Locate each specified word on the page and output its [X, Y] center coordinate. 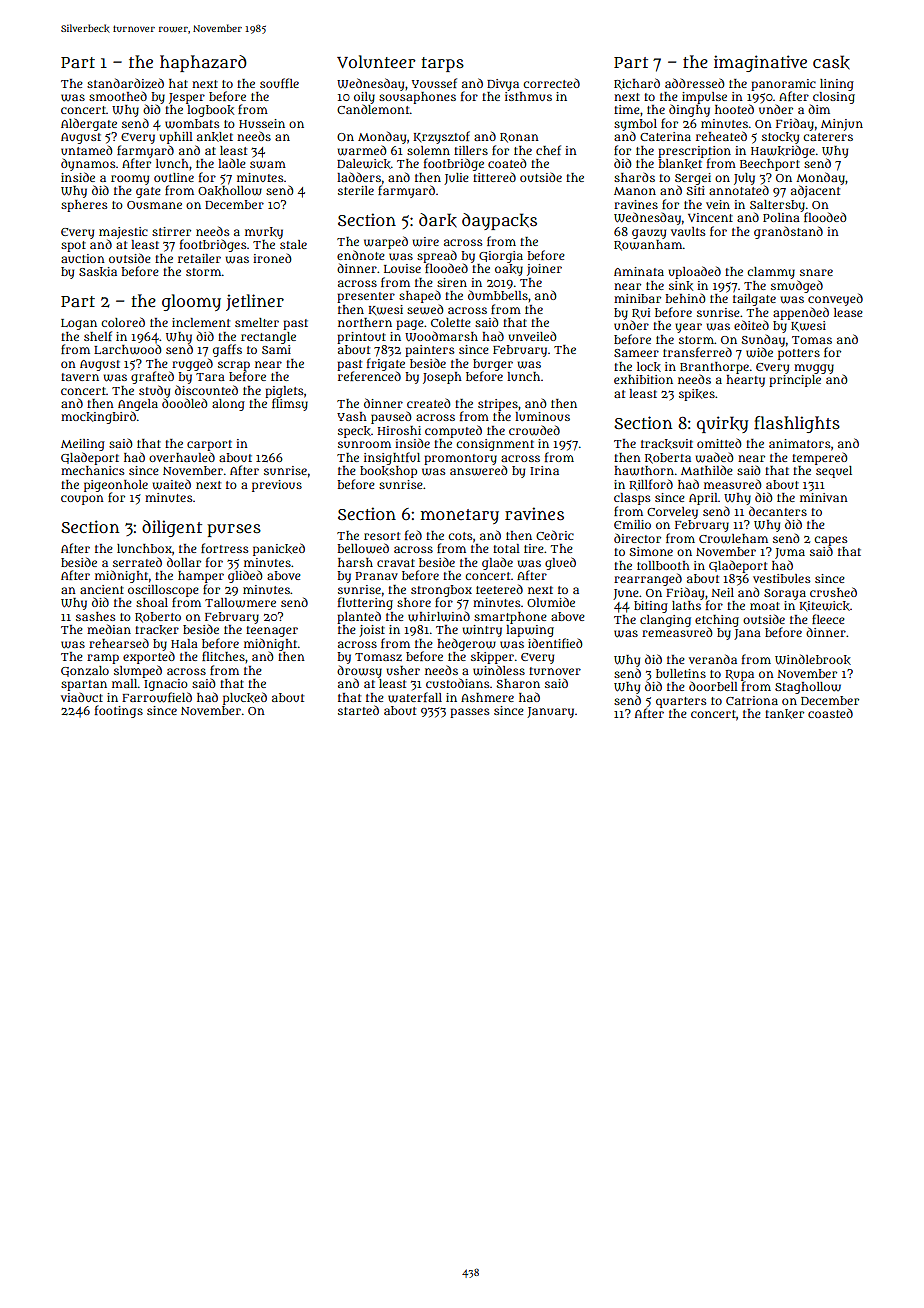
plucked [245, 698]
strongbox [441, 591]
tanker [784, 714]
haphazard [203, 63]
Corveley [672, 513]
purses [234, 530]
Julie [456, 179]
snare [816, 272]
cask [831, 62]
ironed [272, 258]
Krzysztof [441, 137]
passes [470, 713]
